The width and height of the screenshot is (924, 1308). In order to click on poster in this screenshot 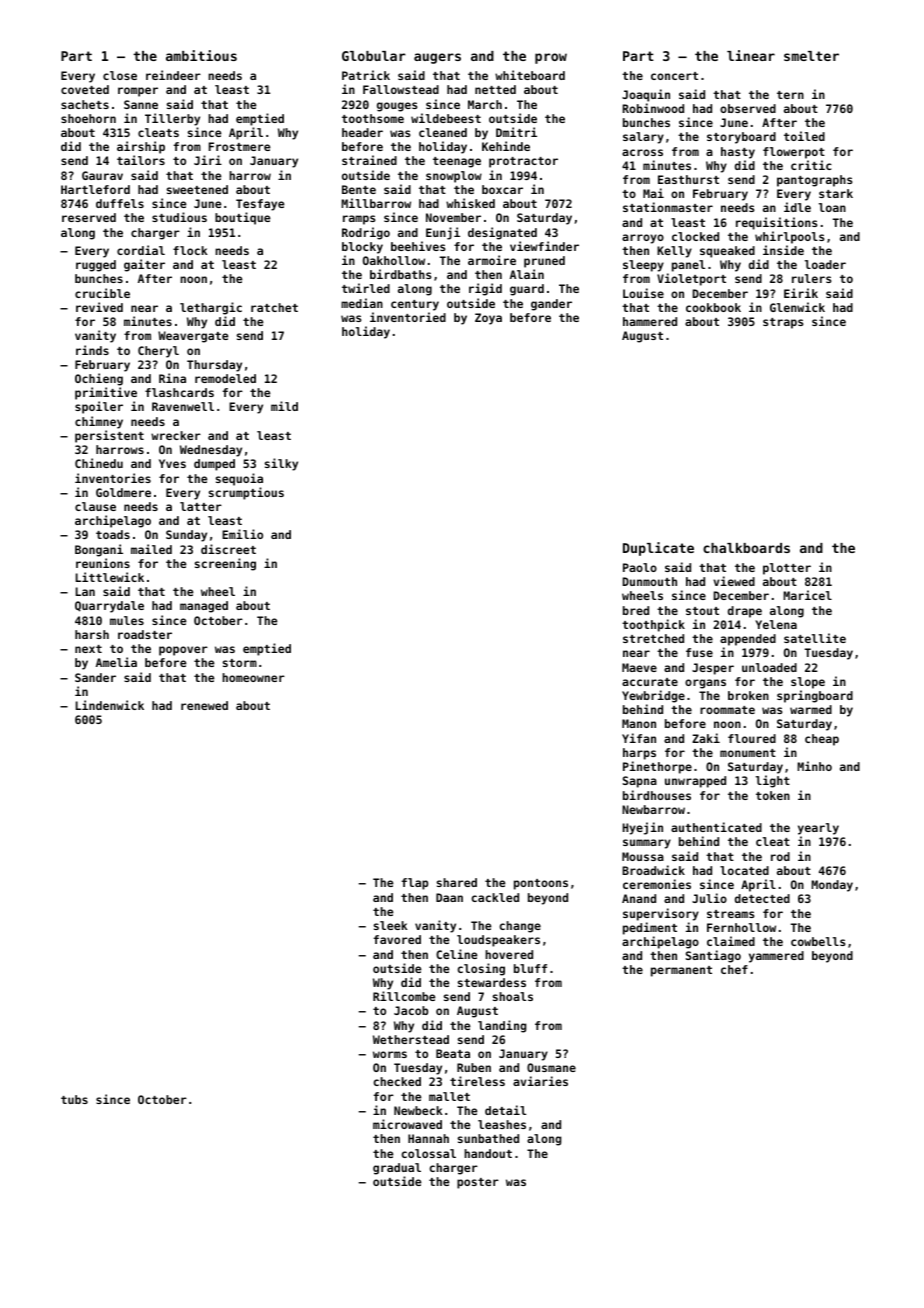, I will do `click(478, 1183)`.
